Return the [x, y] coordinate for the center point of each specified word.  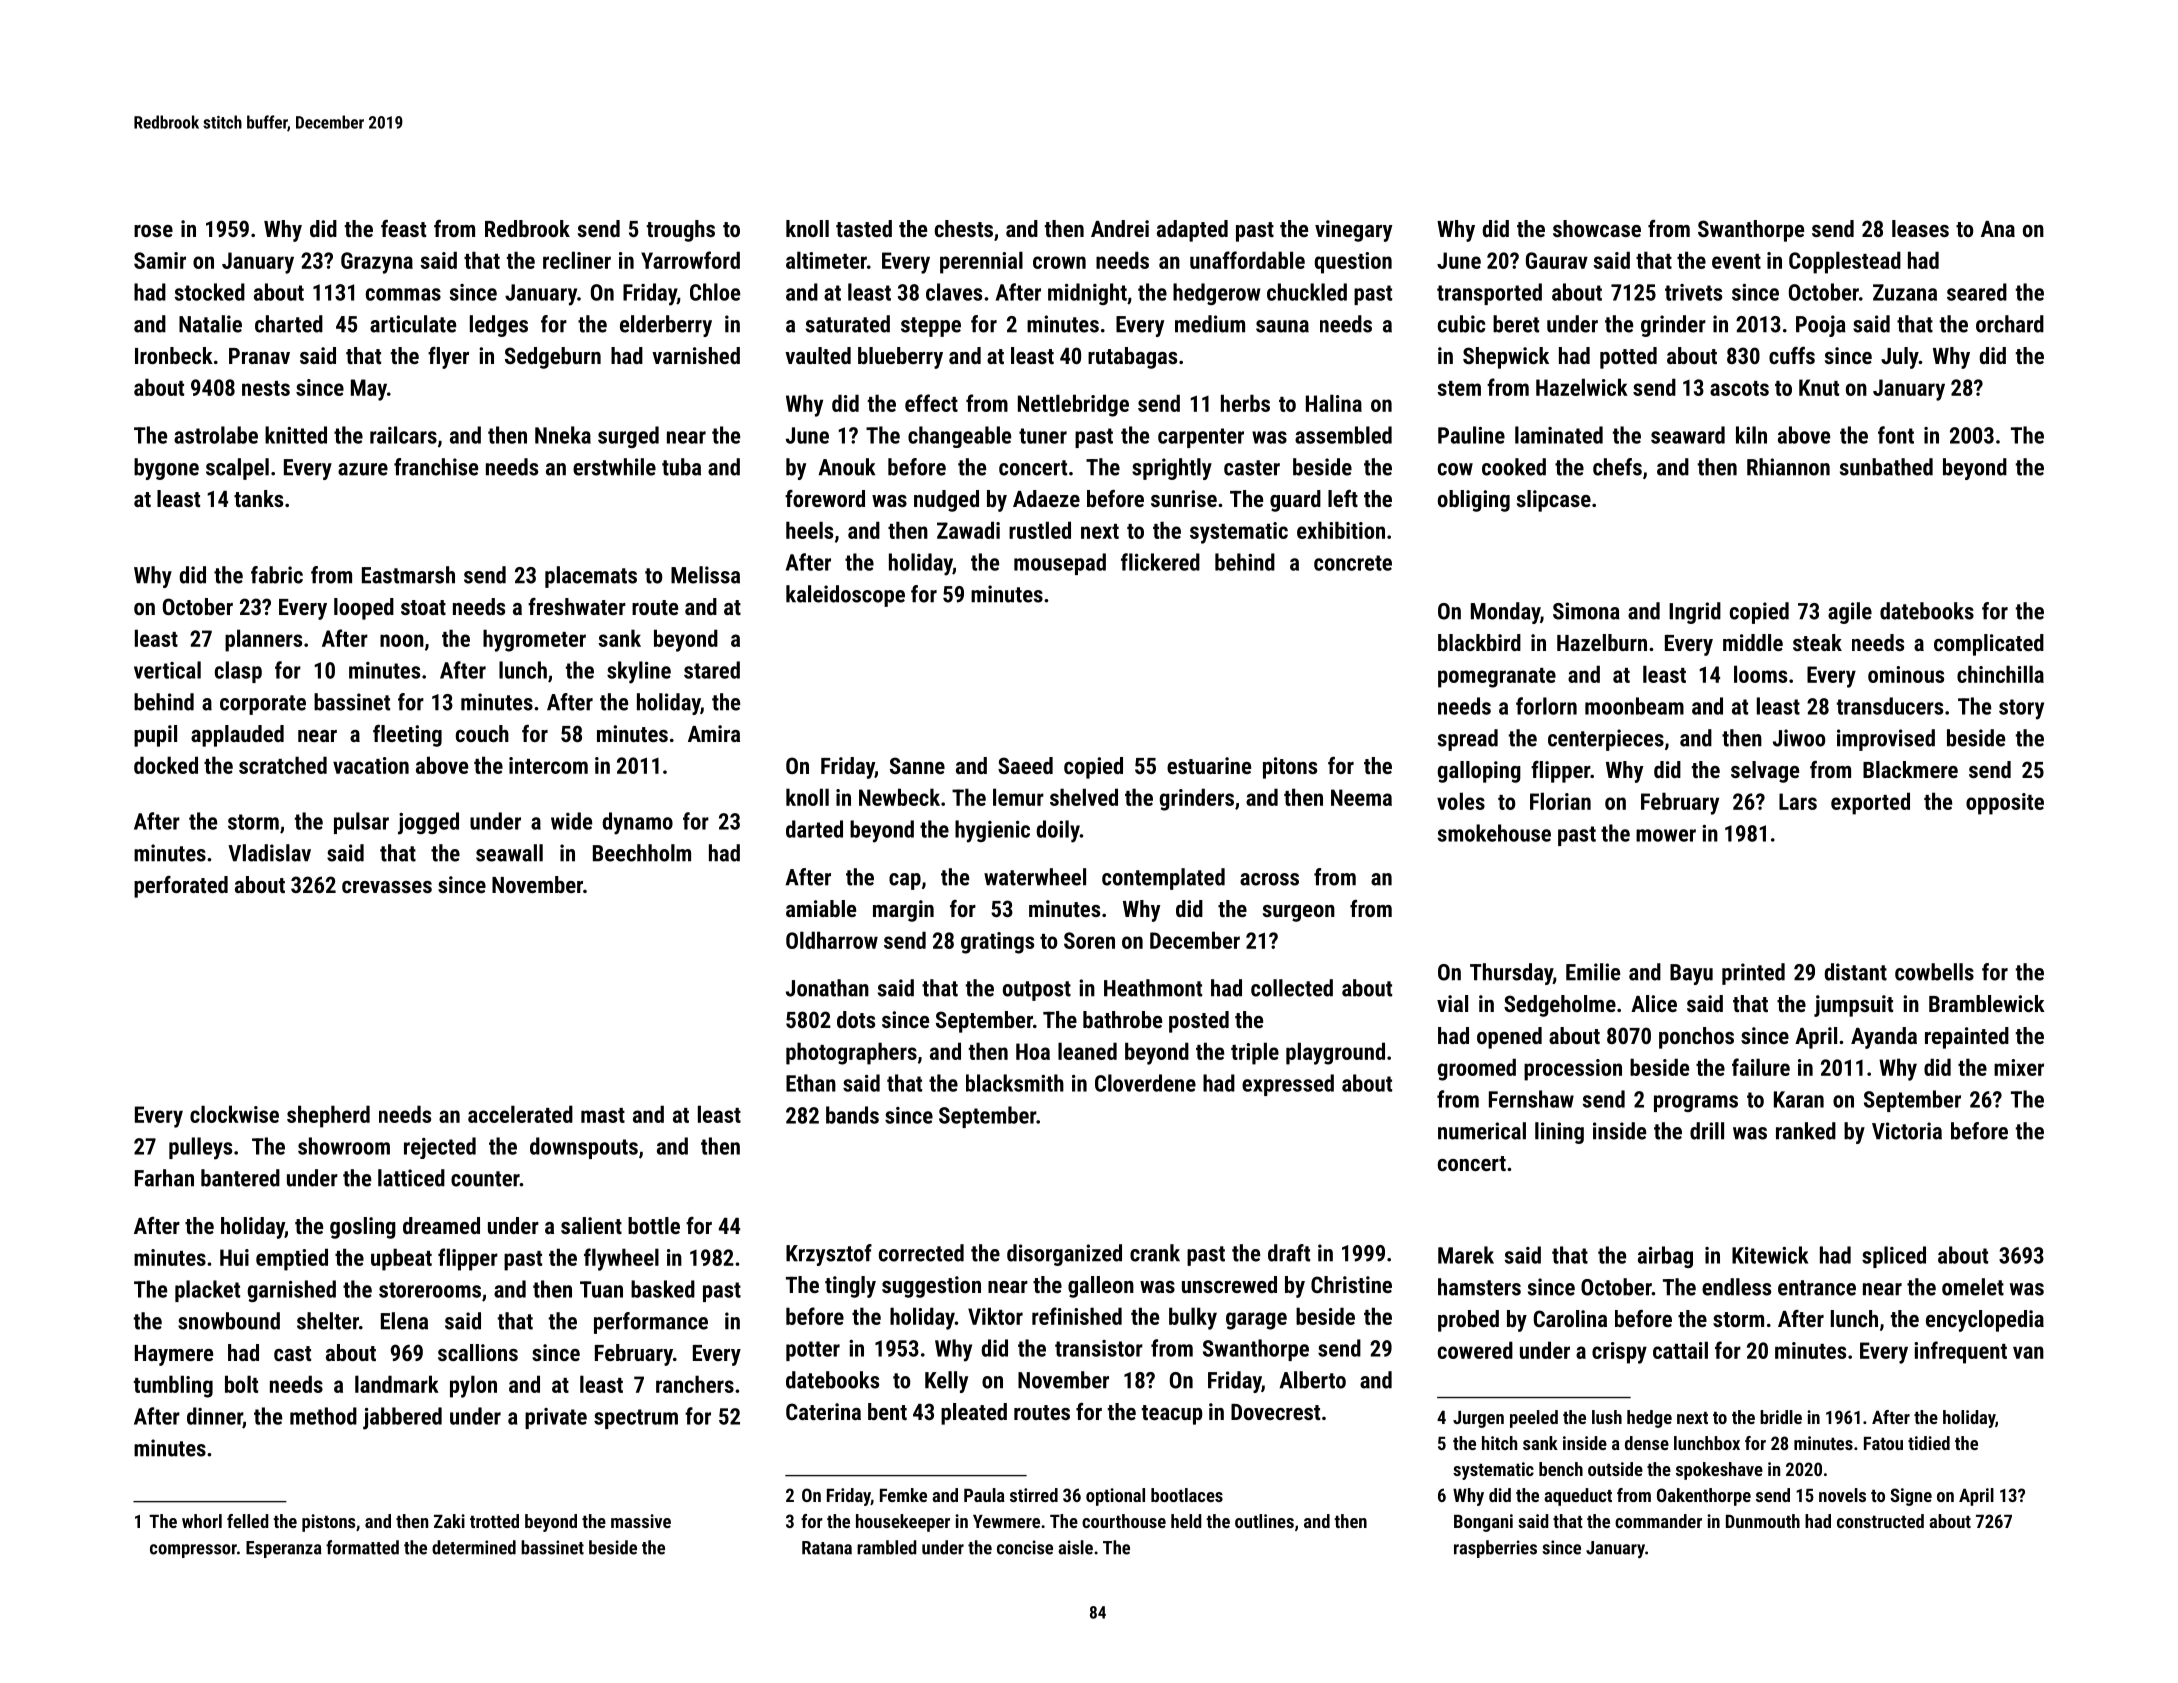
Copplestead [1845, 262]
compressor [193, 1551]
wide [571, 821]
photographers [851, 1053]
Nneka [563, 435]
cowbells [1934, 972]
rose [153, 231]
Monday [1505, 613]
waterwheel [1035, 877]
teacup [1172, 1415]
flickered [1160, 562]
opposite [2005, 804]
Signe [1911, 1497]
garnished [292, 1291]
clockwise [234, 1114]
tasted [864, 228]
